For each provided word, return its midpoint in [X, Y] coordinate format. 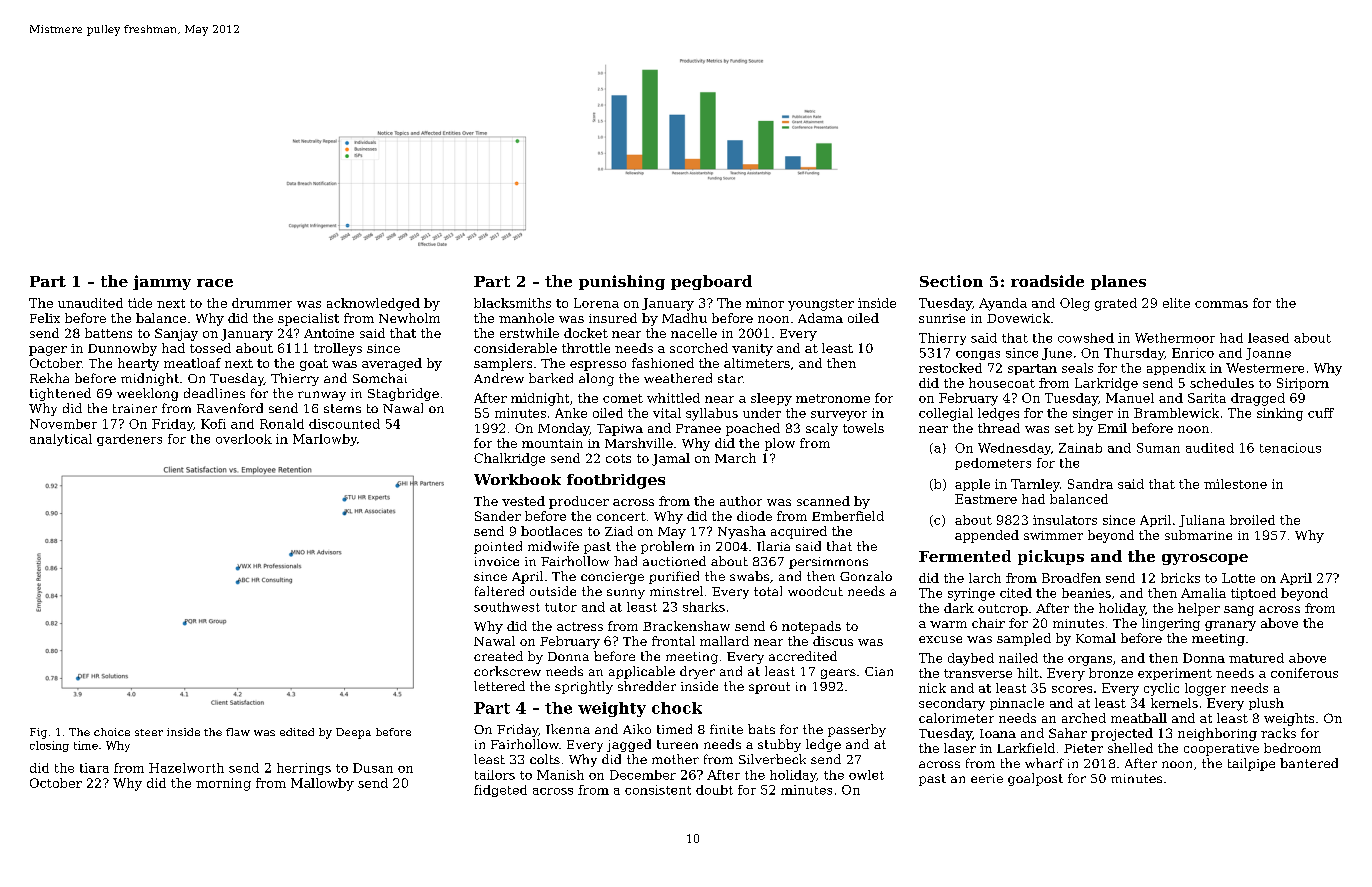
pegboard [711, 282]
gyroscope [1205, 559]
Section [951, 281]
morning [223, 784]
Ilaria [773, 546]
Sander [498, 516]
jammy [162, 282]
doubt [714, 790]
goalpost [1035, 779]
